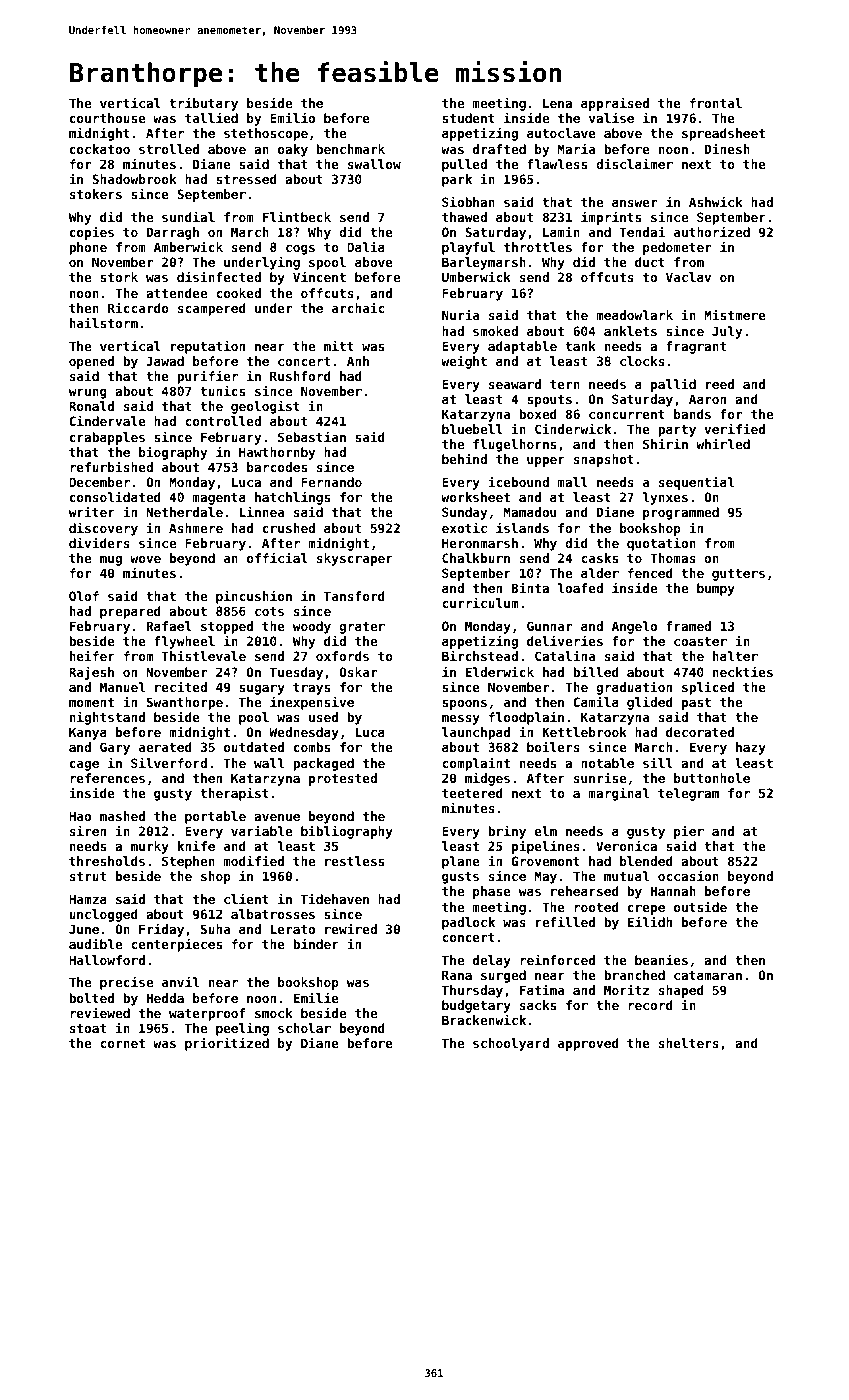 The width and height of the screenshot is (849, 1400). I want to click on concurrent, so click(627, 414).
